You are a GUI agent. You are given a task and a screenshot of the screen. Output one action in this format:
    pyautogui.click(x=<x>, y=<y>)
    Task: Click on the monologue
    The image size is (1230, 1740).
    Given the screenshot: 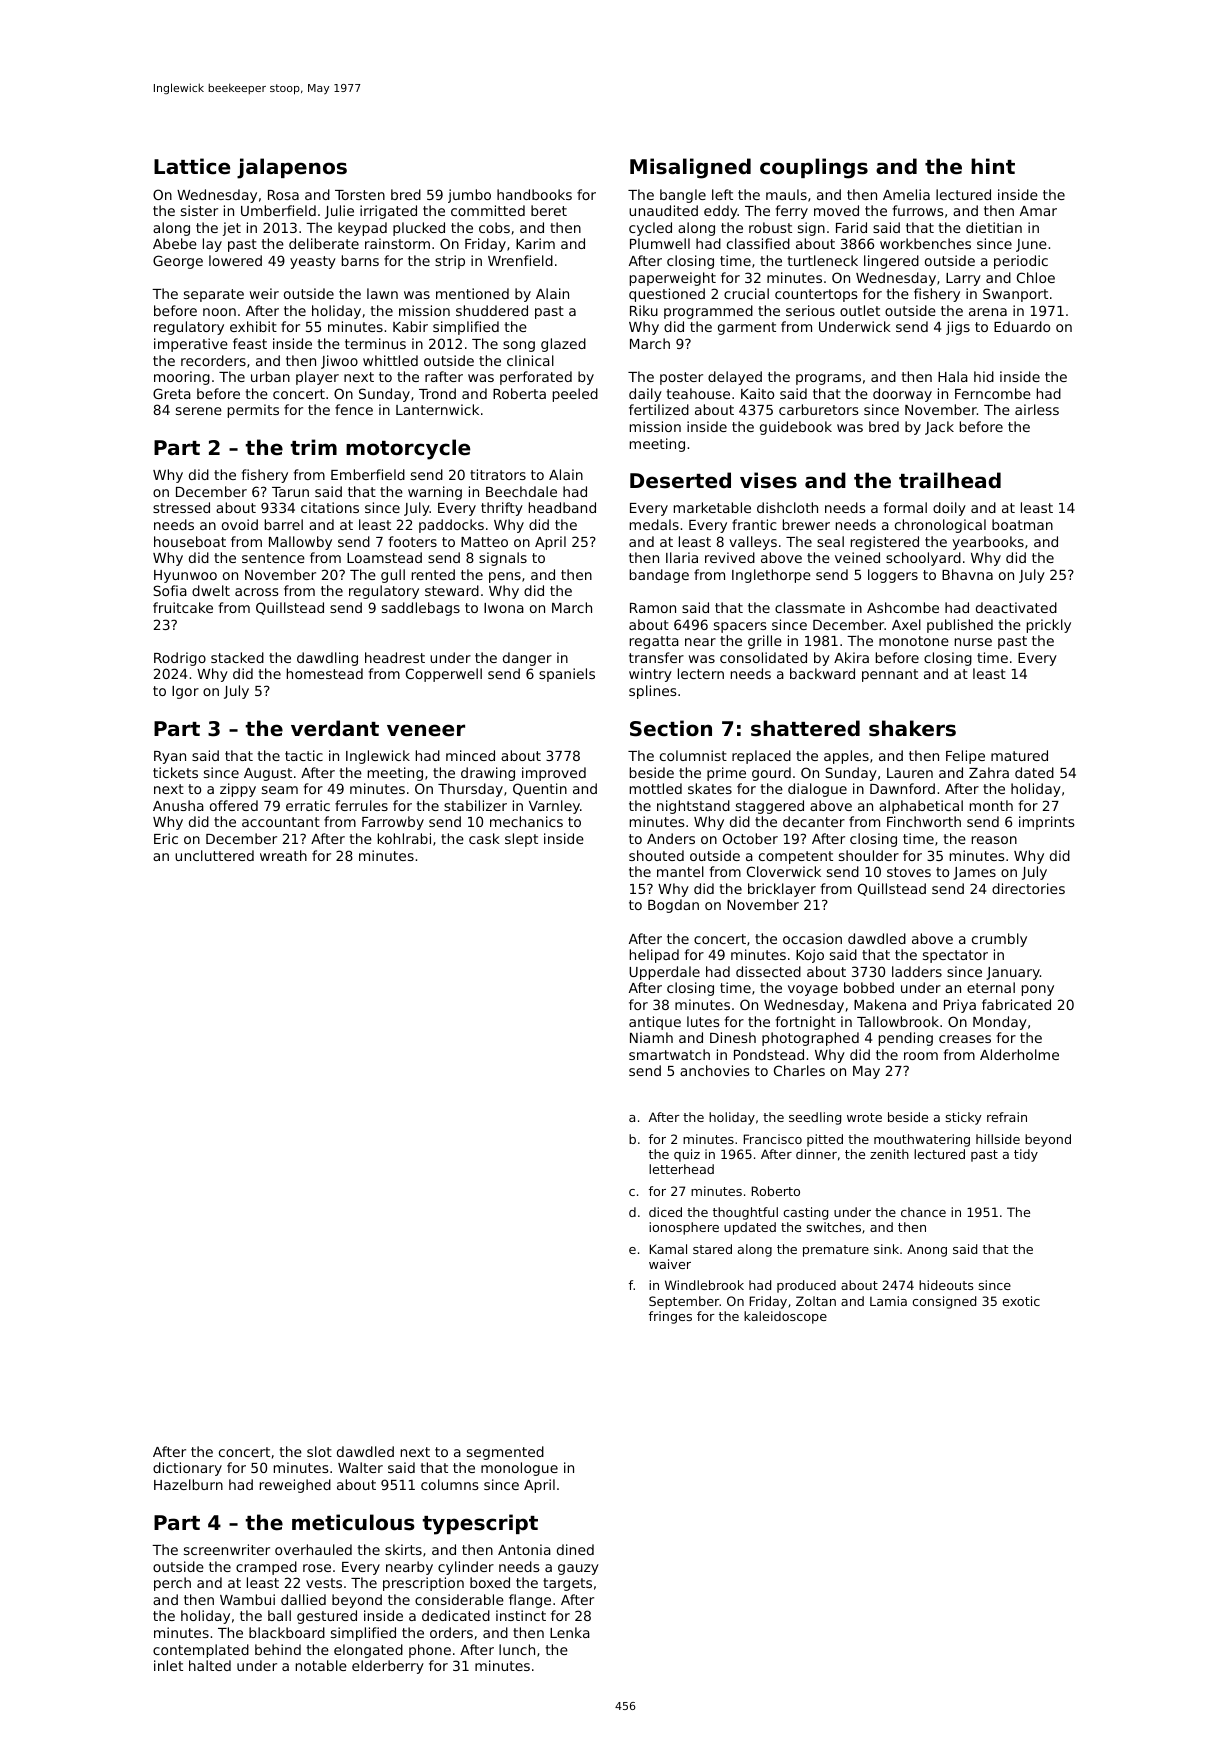 What is the action you would take?
    pyautogui.click(x=519, y=1469)
